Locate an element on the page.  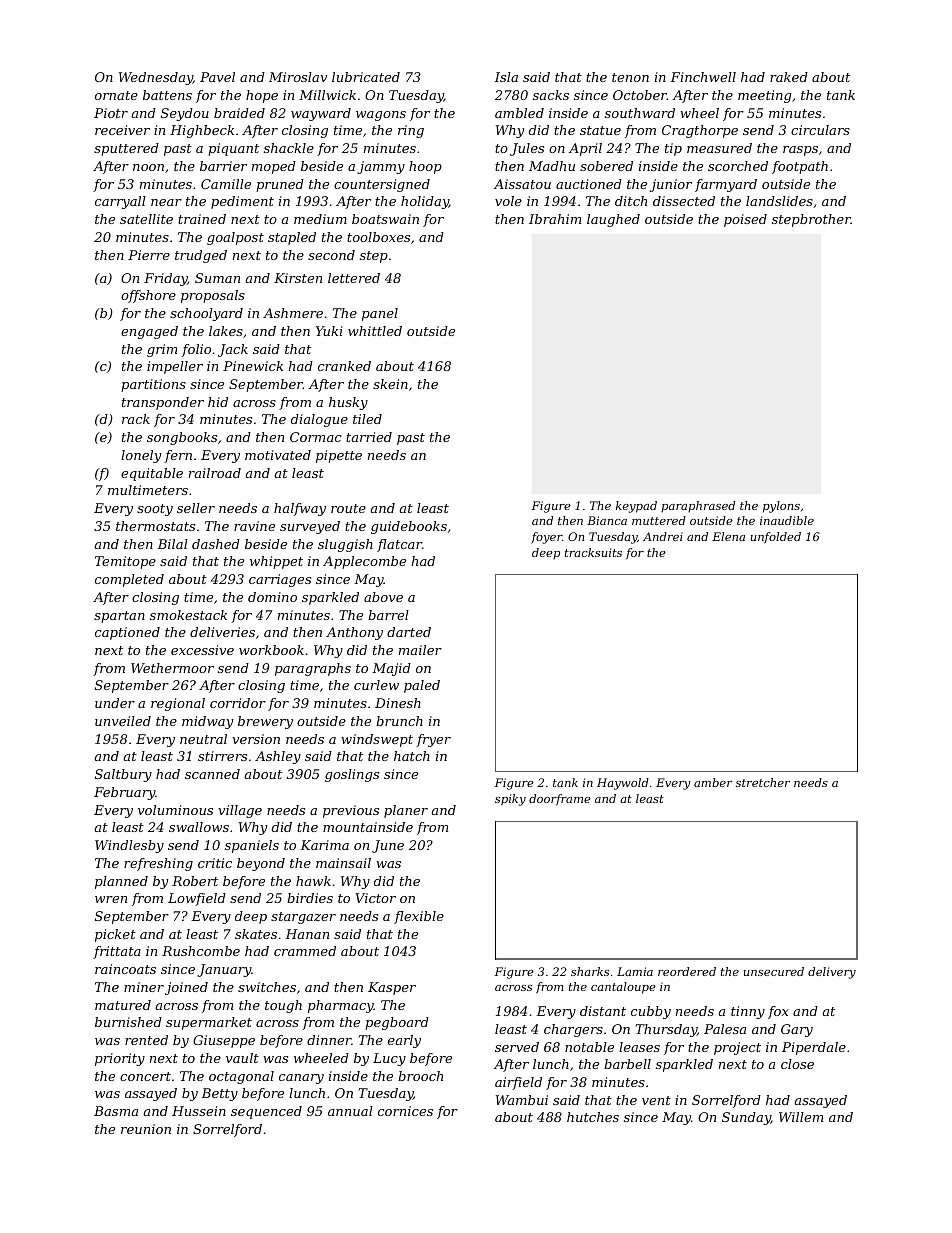
inaudible is located at coordinates (787, 520).
